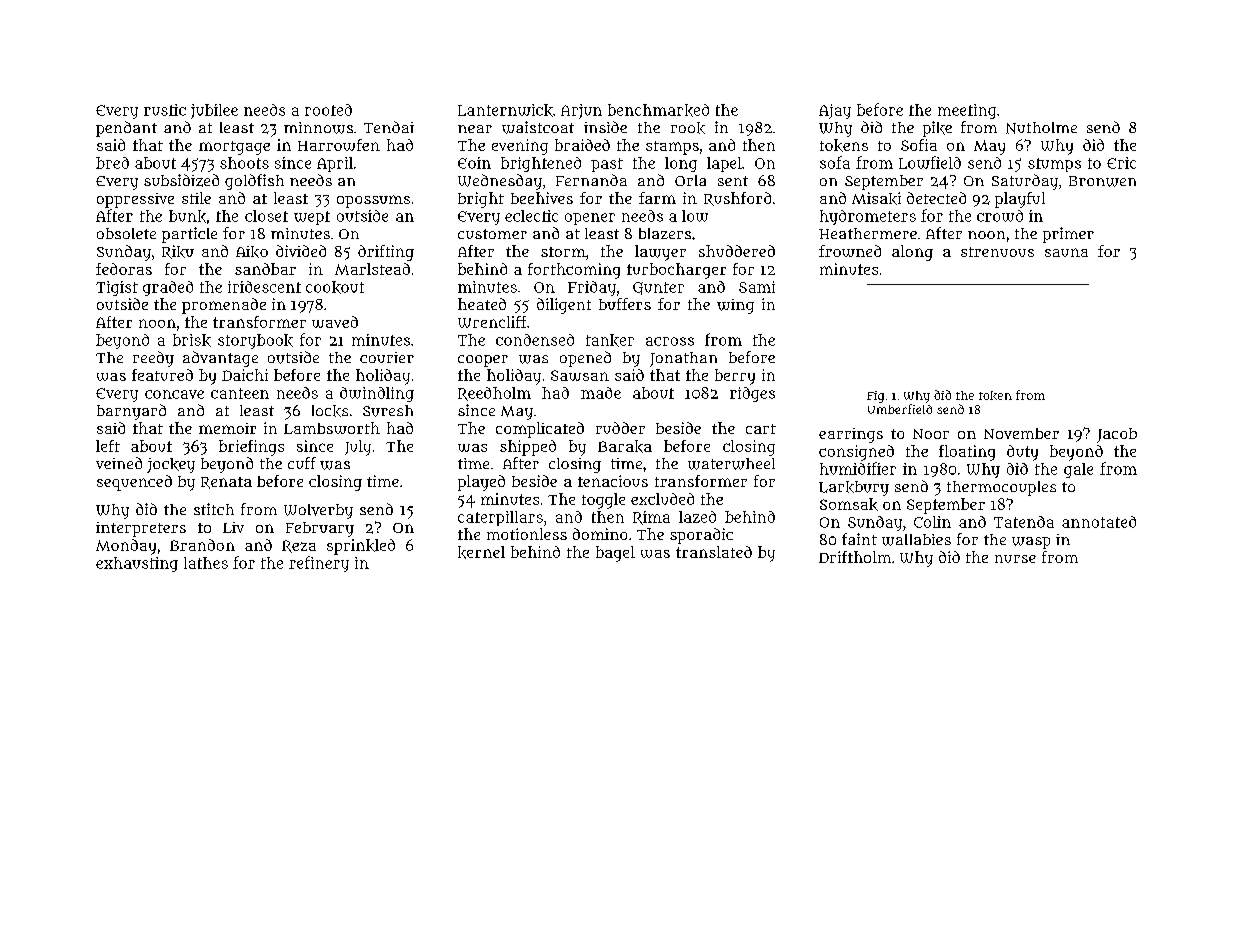 The height and width of the page is (952, 1233). I want to click on Arjun, so click(581, 111).
